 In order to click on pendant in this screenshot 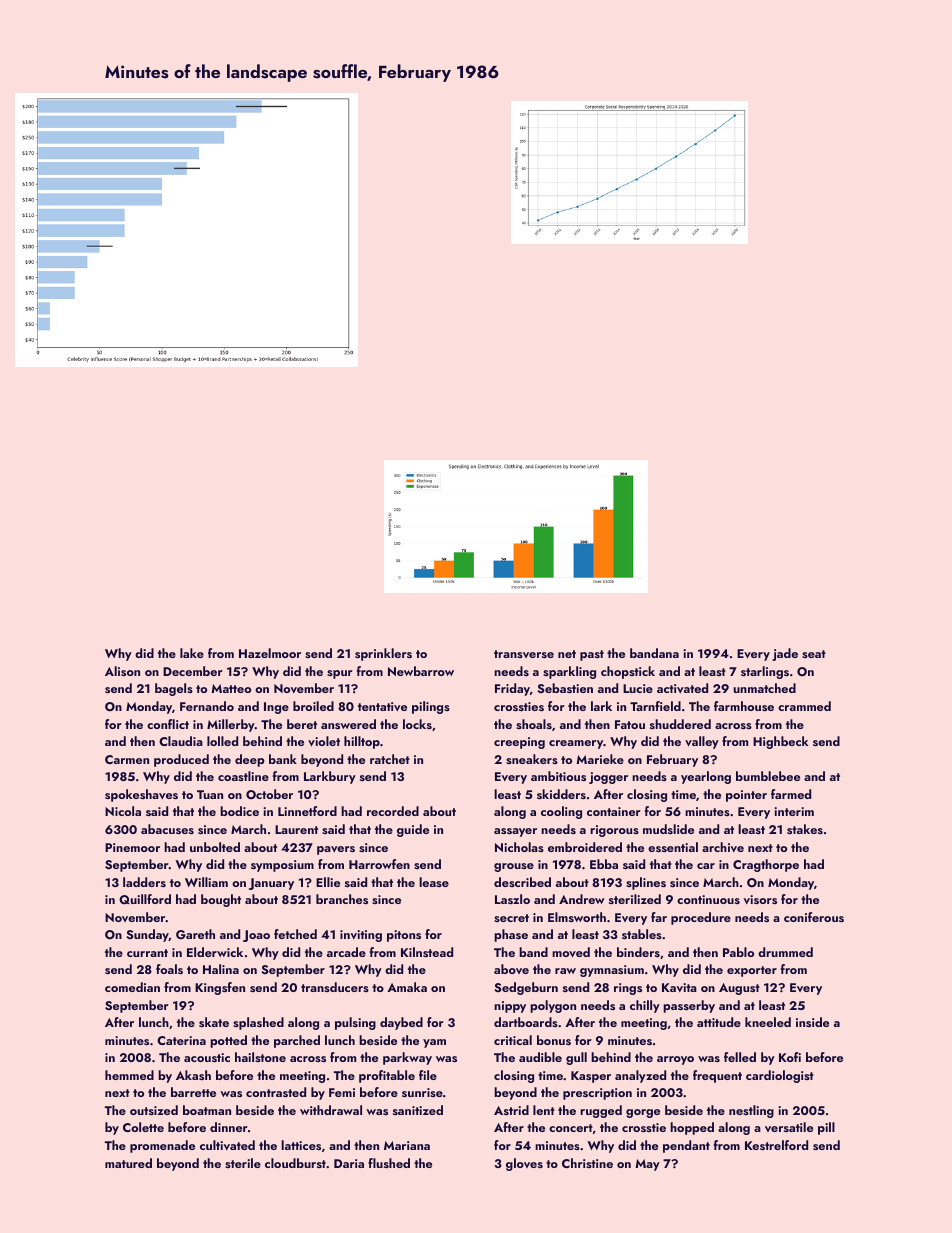, I will do `click(686, 1146)`.
